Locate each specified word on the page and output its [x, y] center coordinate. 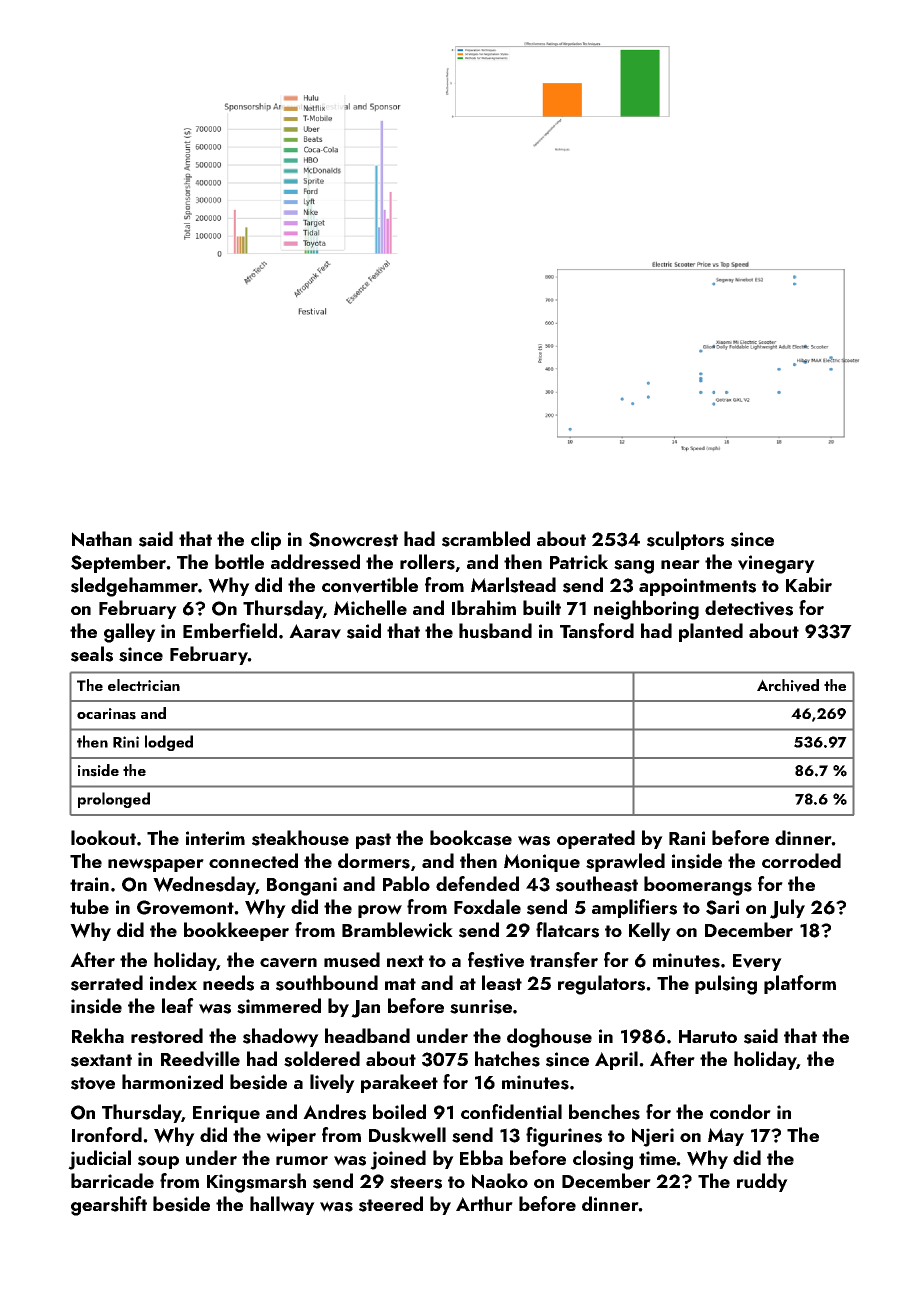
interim [215, 838]
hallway [282, 1205]
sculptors [685, 540]
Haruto [708, 1036]
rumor [302, 1160]
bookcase [471, 838]
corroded [801, 860]
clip [266, 540]
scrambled [486, 539]
